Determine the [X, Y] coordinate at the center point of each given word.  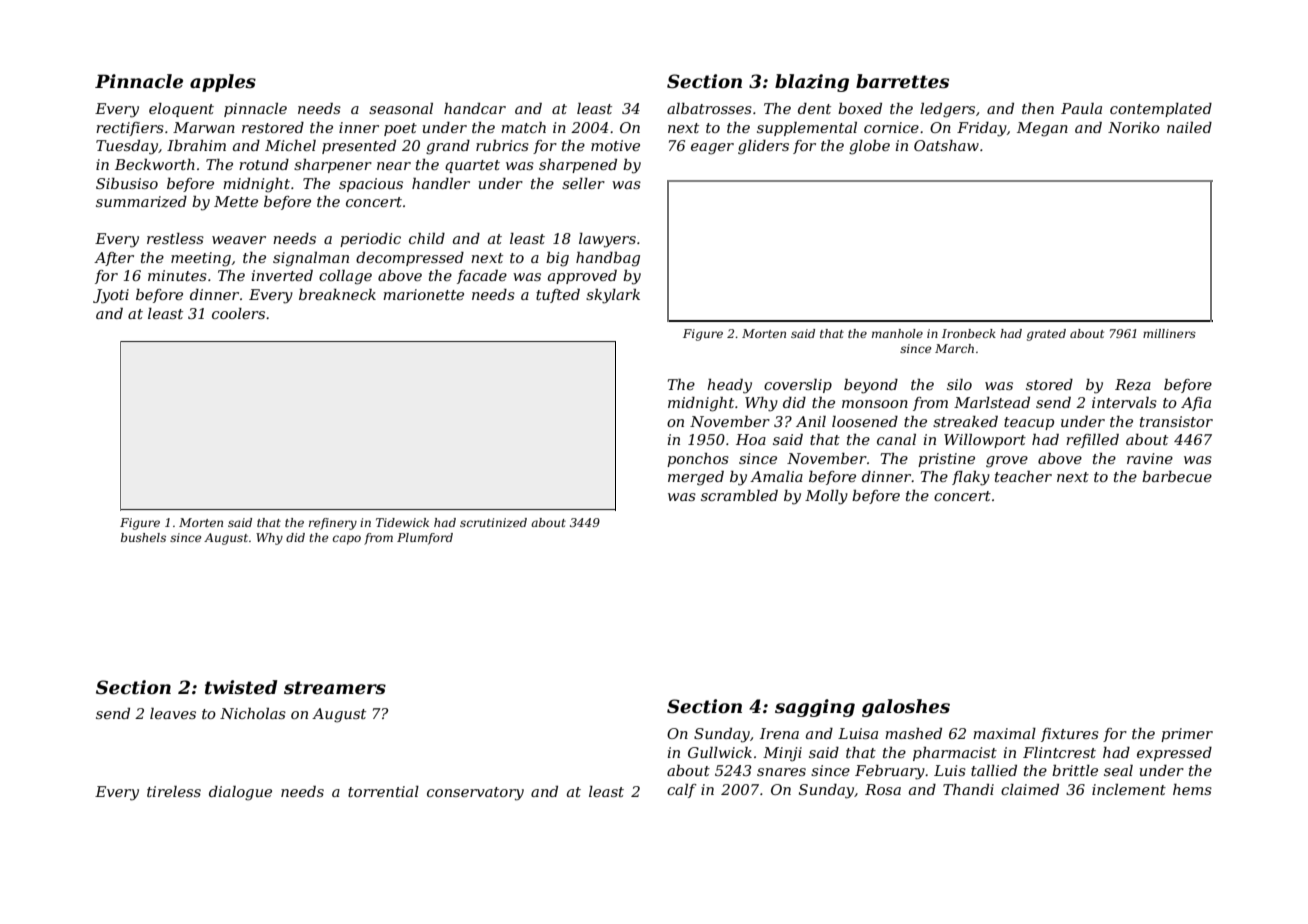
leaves [173, 713]
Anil [811, 421]
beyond [871, 386]
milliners [1169, 333]
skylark [613, 296]
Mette [236, 201]
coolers [238, 313]
